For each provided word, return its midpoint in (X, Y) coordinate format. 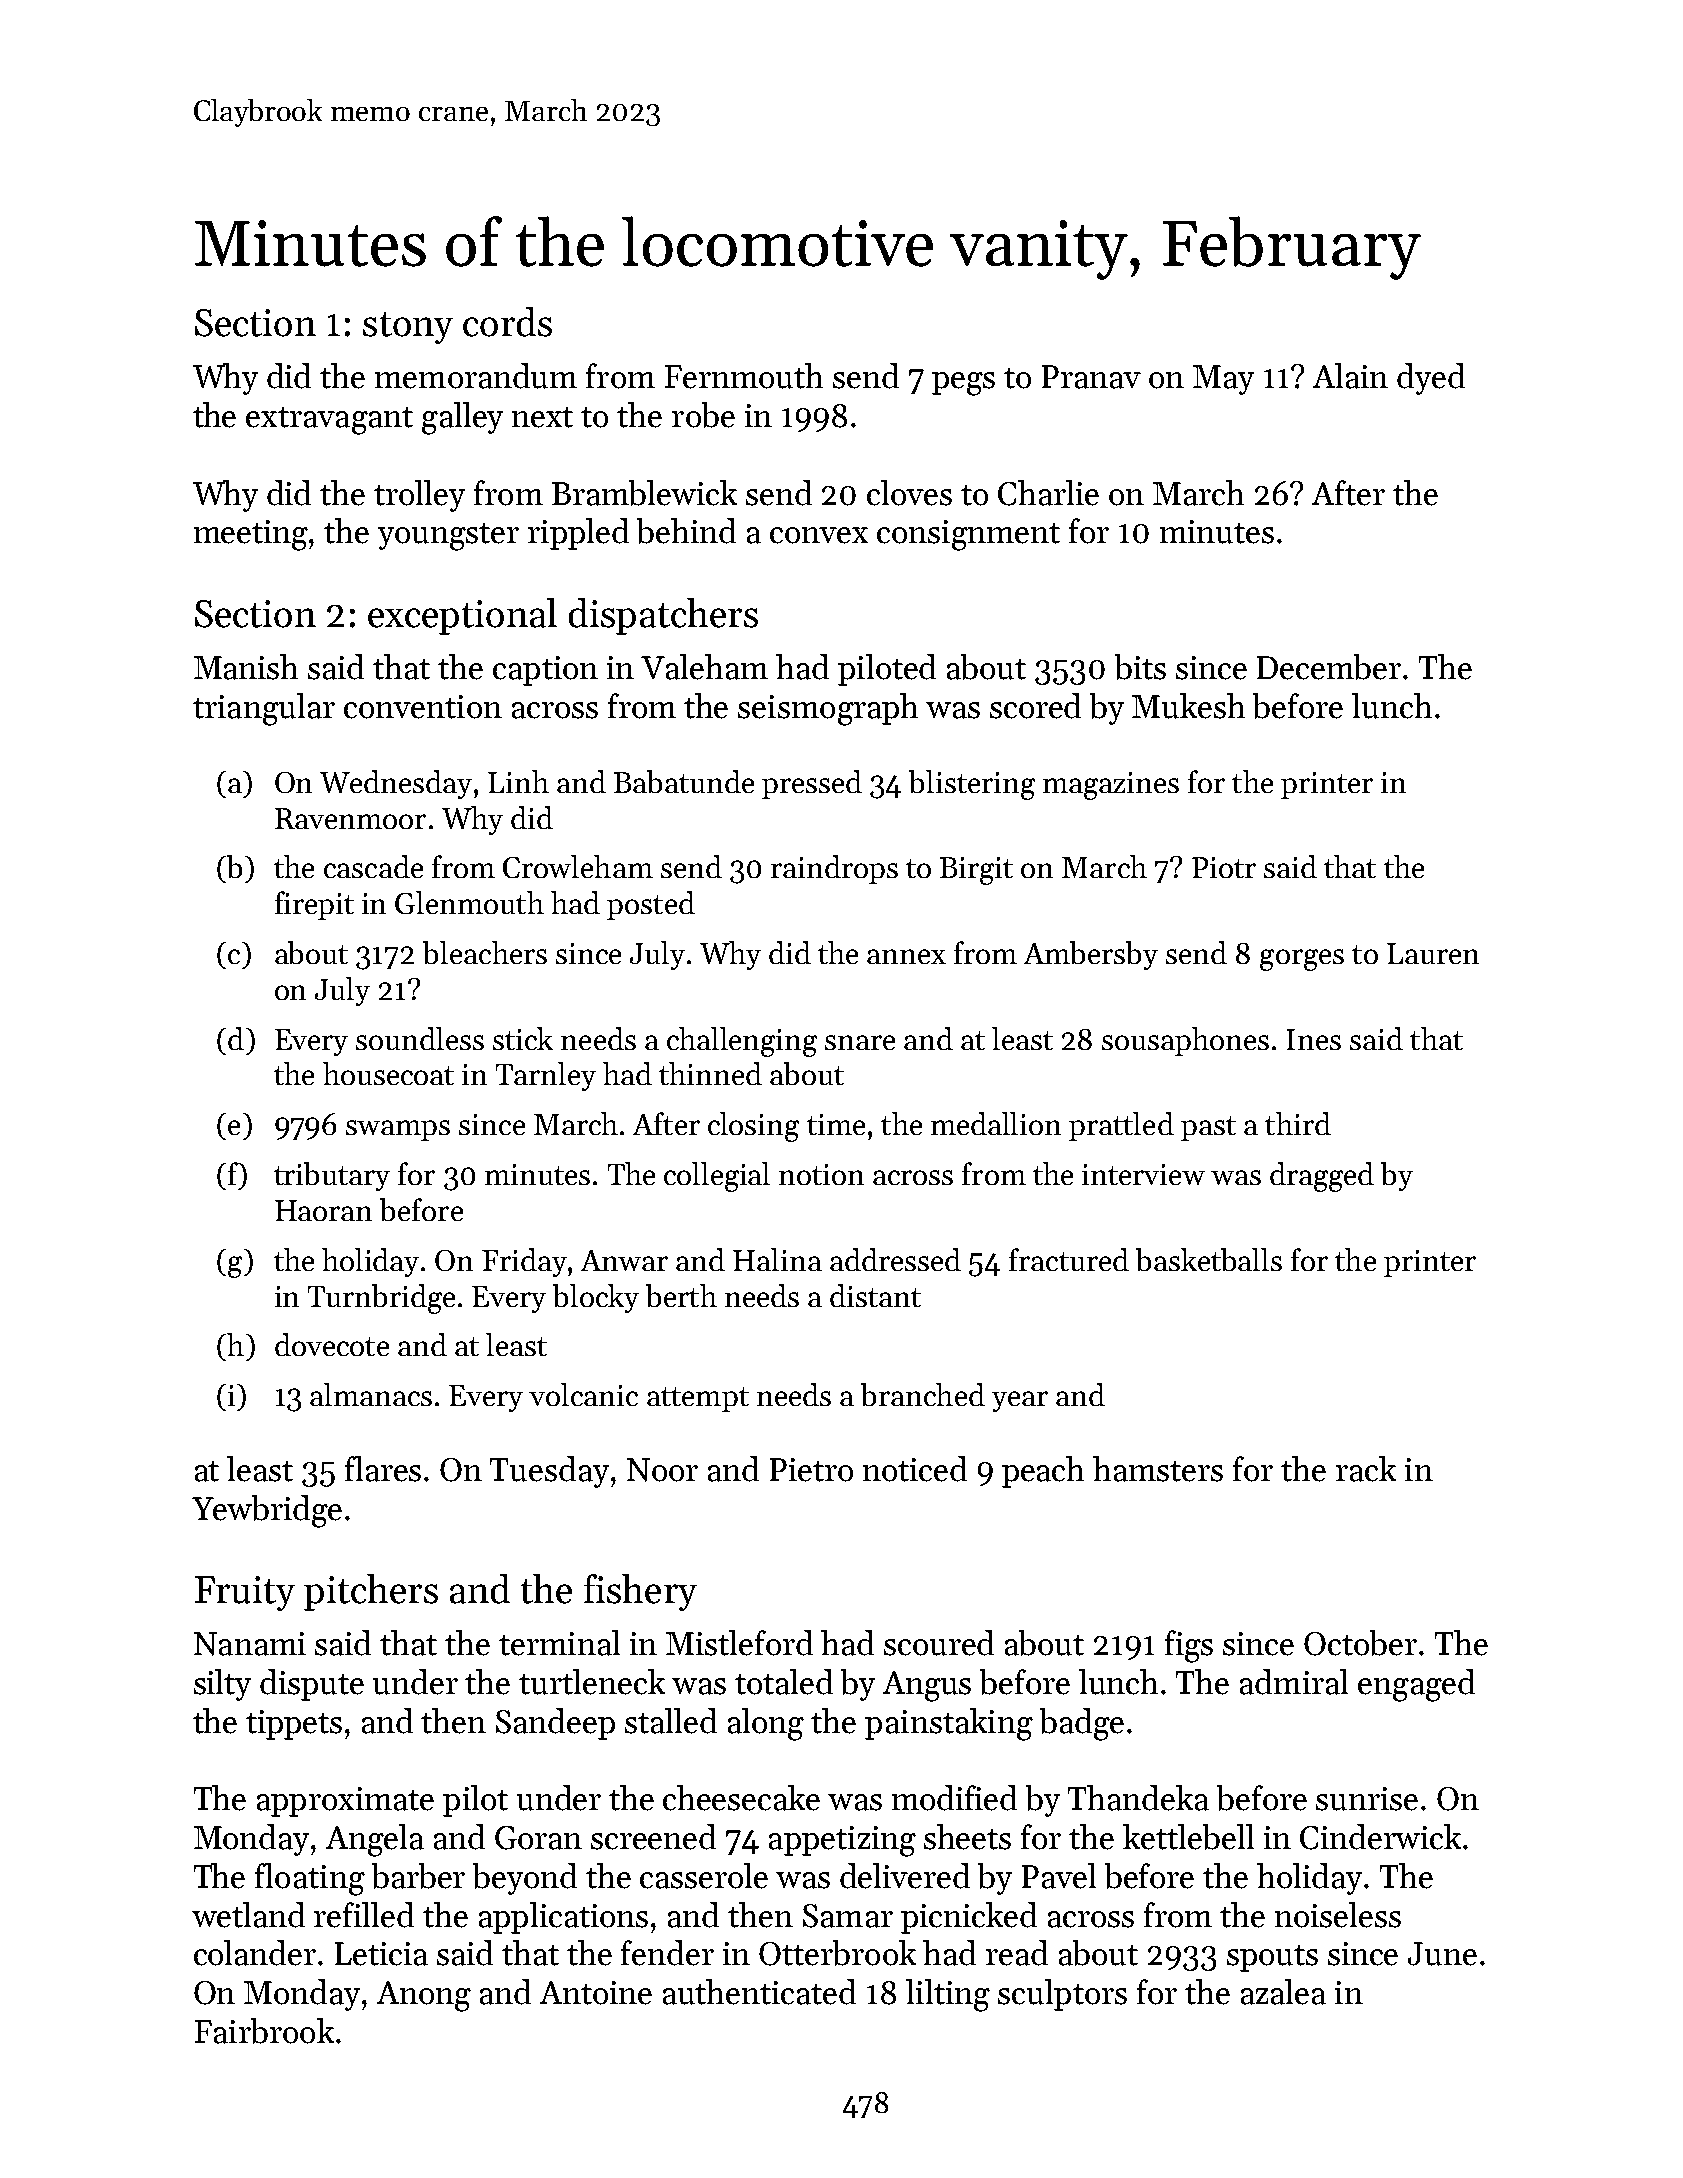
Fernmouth (744, 376)
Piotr (1224, 867)
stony (408, 328)
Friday (524, 1262)
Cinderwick (1380, 1837)
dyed (1431, 379)
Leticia (381, 1954)
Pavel (1059, 1876)
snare (860, 1042)
